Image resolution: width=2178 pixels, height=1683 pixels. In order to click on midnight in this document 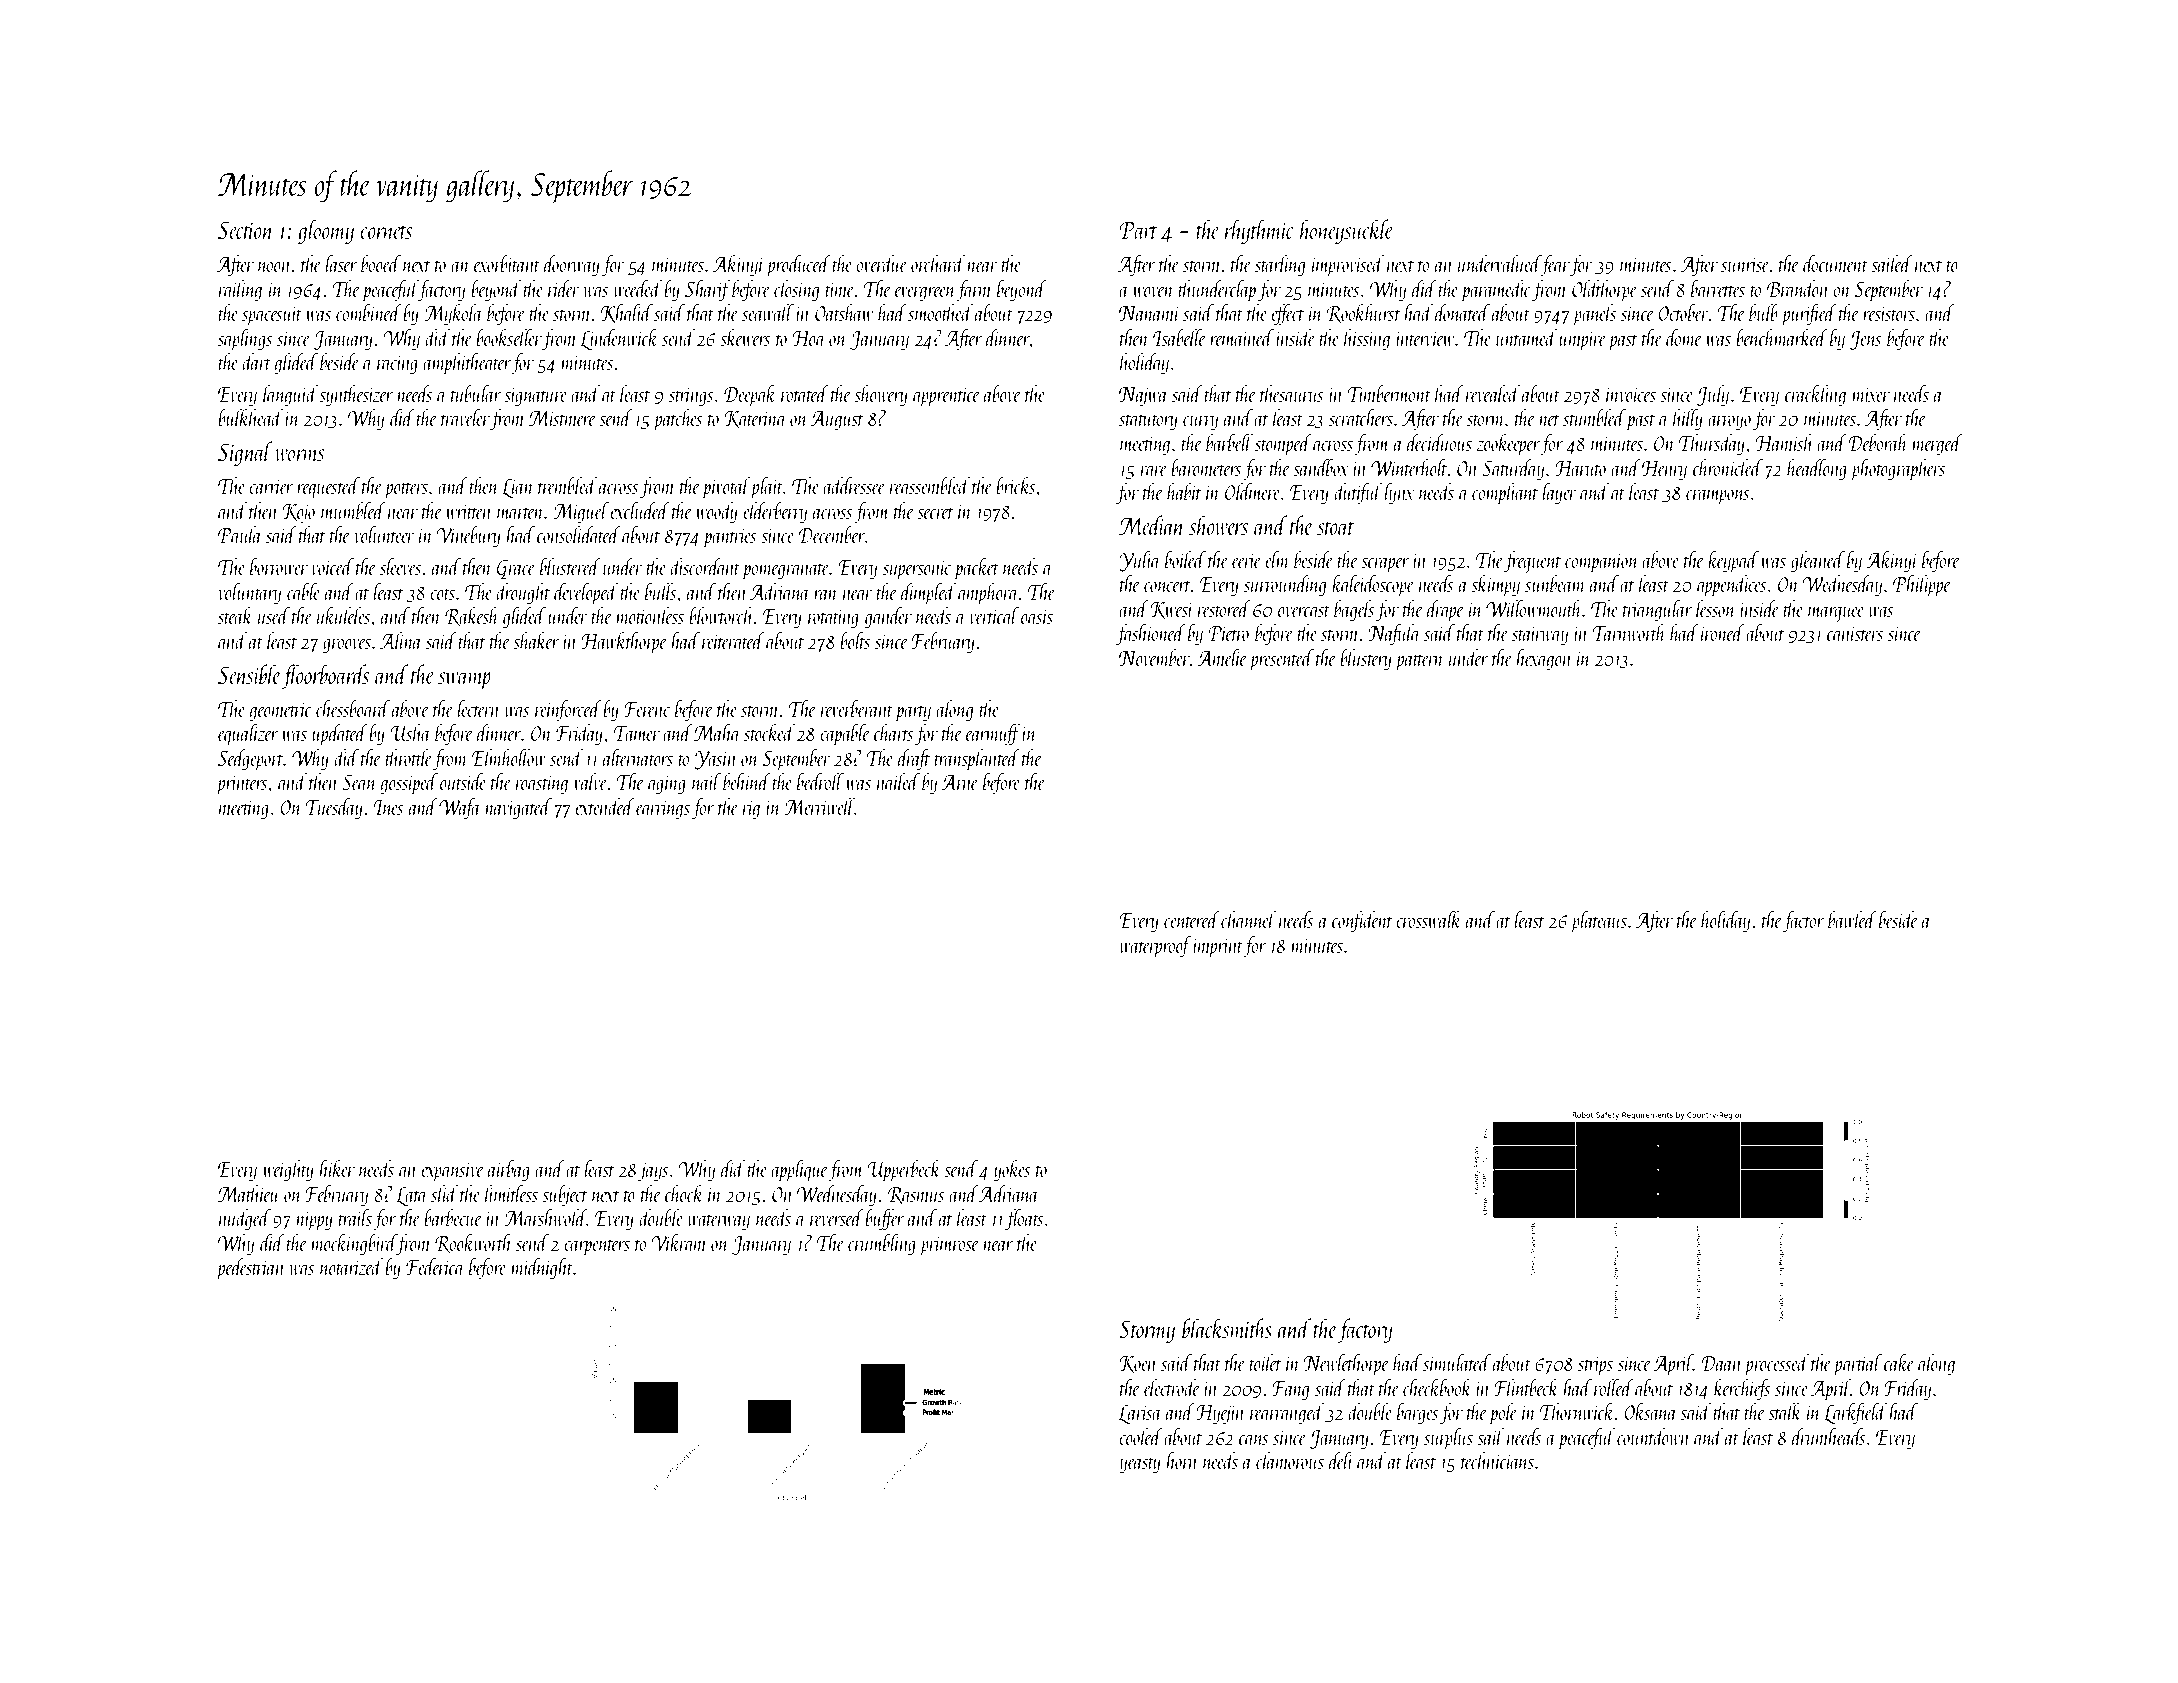, I will do `click(542, 1269)`.
